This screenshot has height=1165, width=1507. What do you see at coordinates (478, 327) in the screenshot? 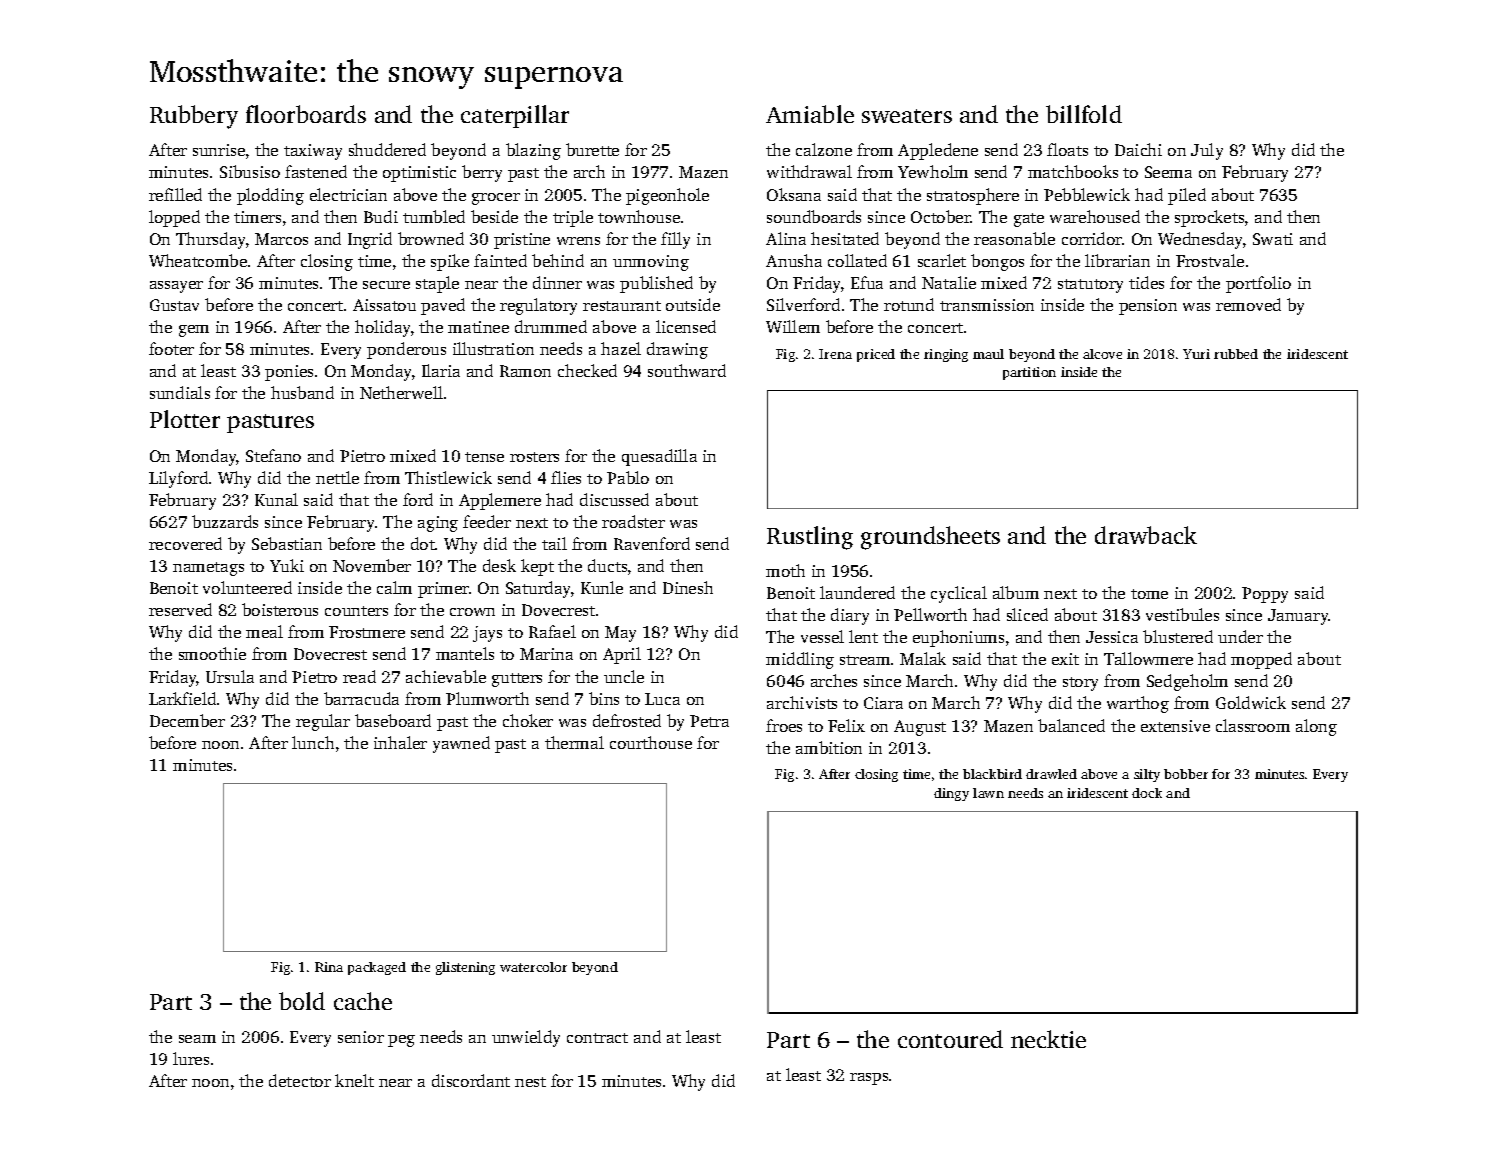
I see `matinee` at bounding box center [478, 327].
